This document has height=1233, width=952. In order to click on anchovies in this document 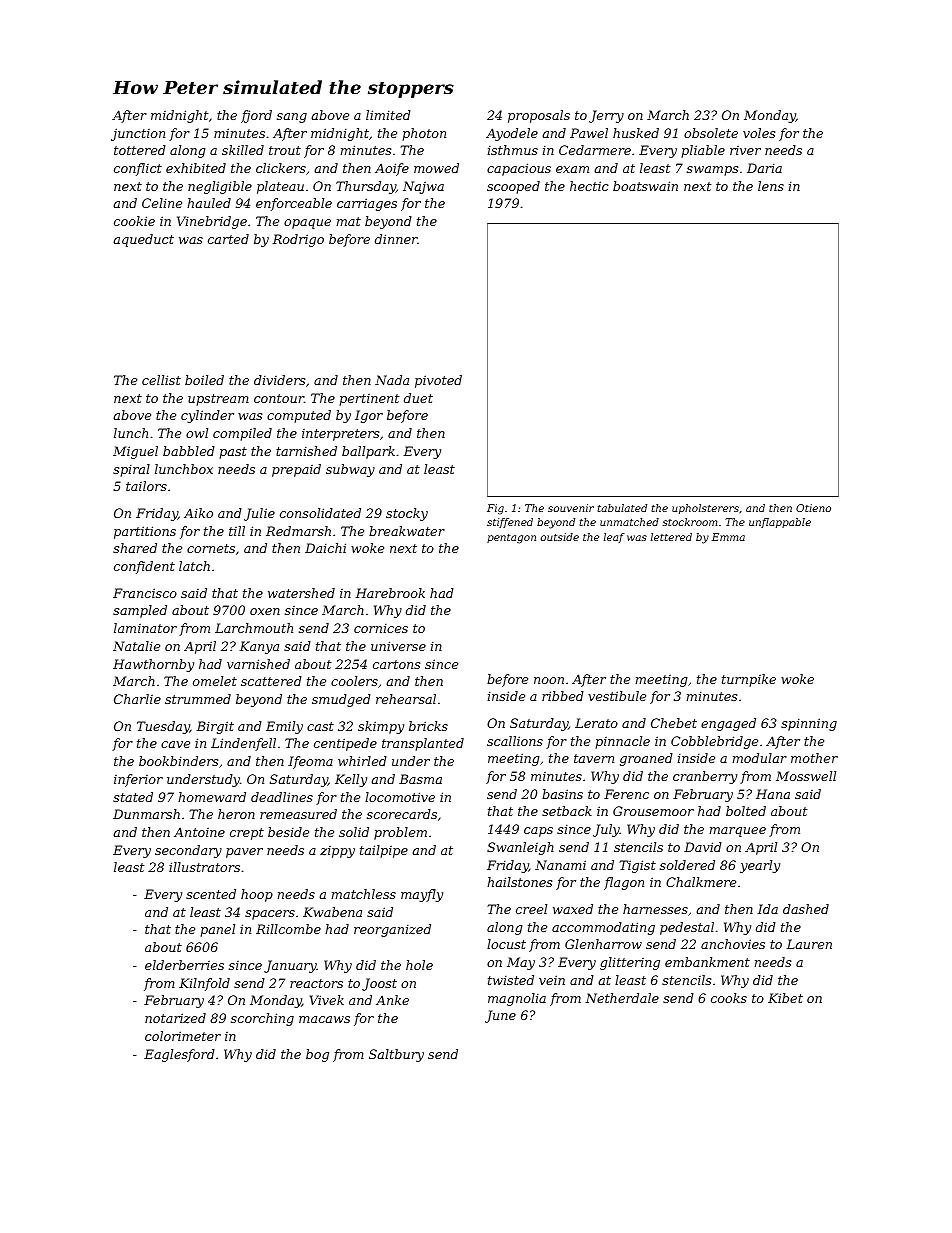, I will do `click(733, 944)`.
